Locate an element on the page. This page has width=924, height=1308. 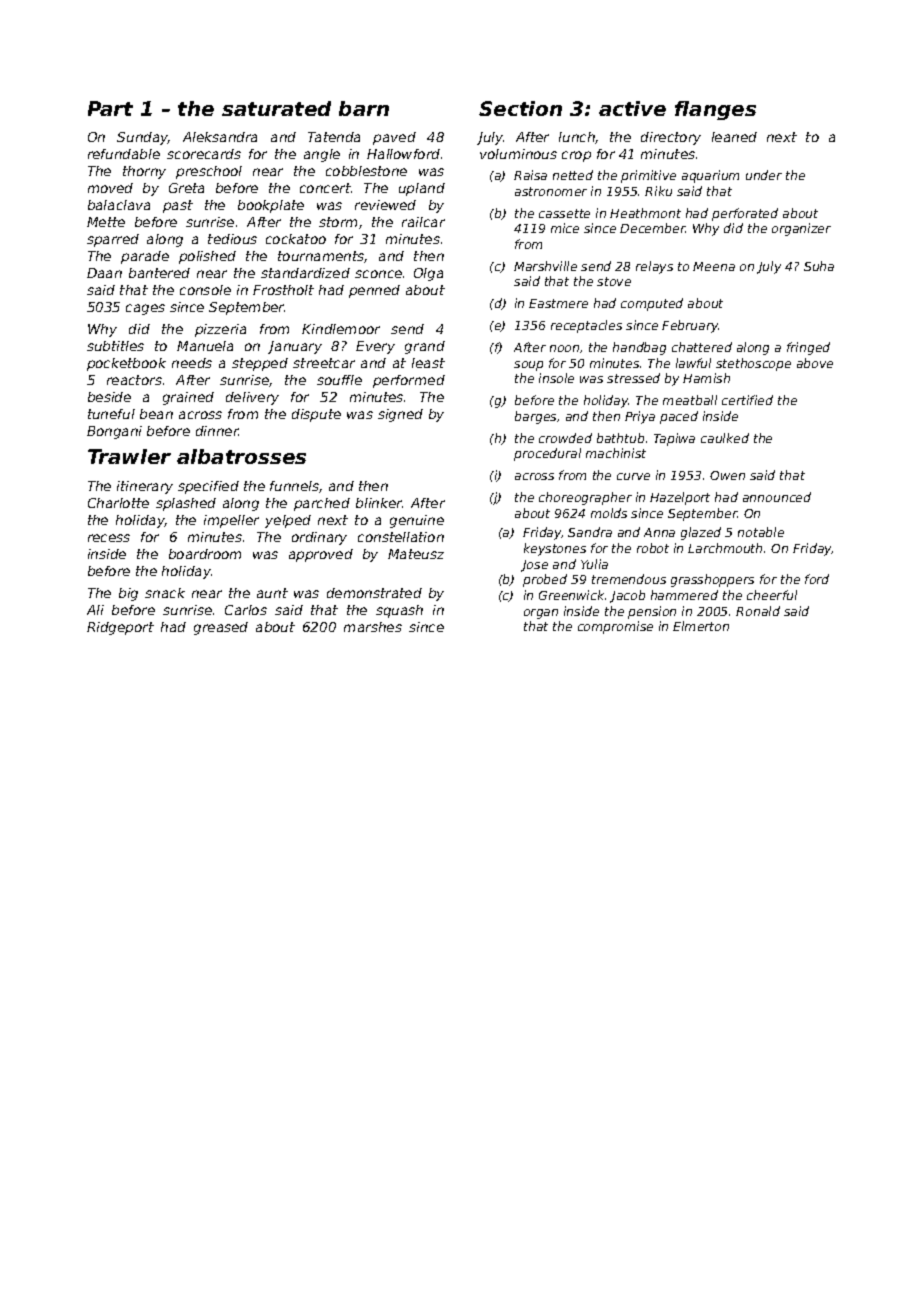
Owen is located at coordinates (727, 475).
